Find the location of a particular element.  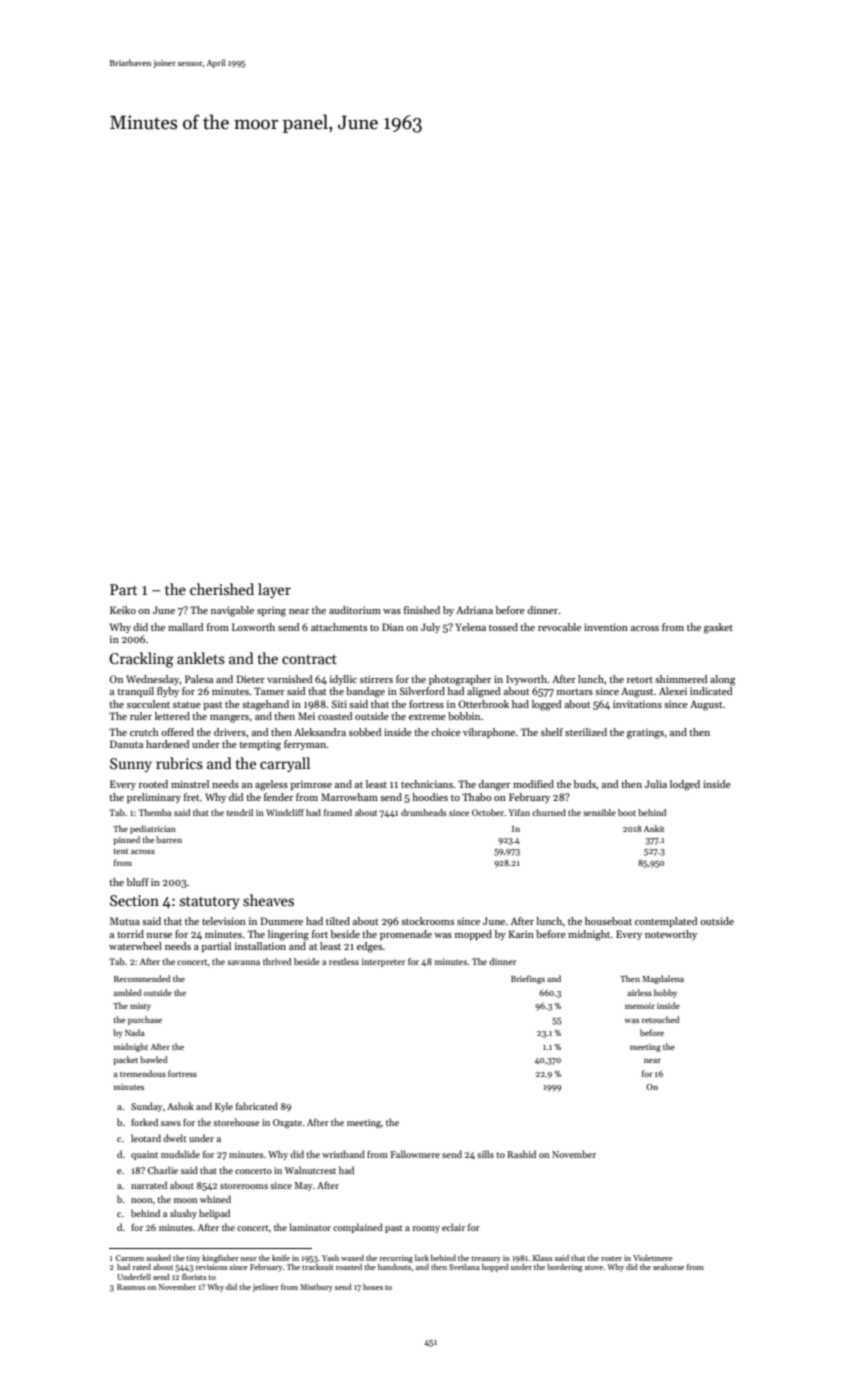

restless is located at coordinates (344, 961).
